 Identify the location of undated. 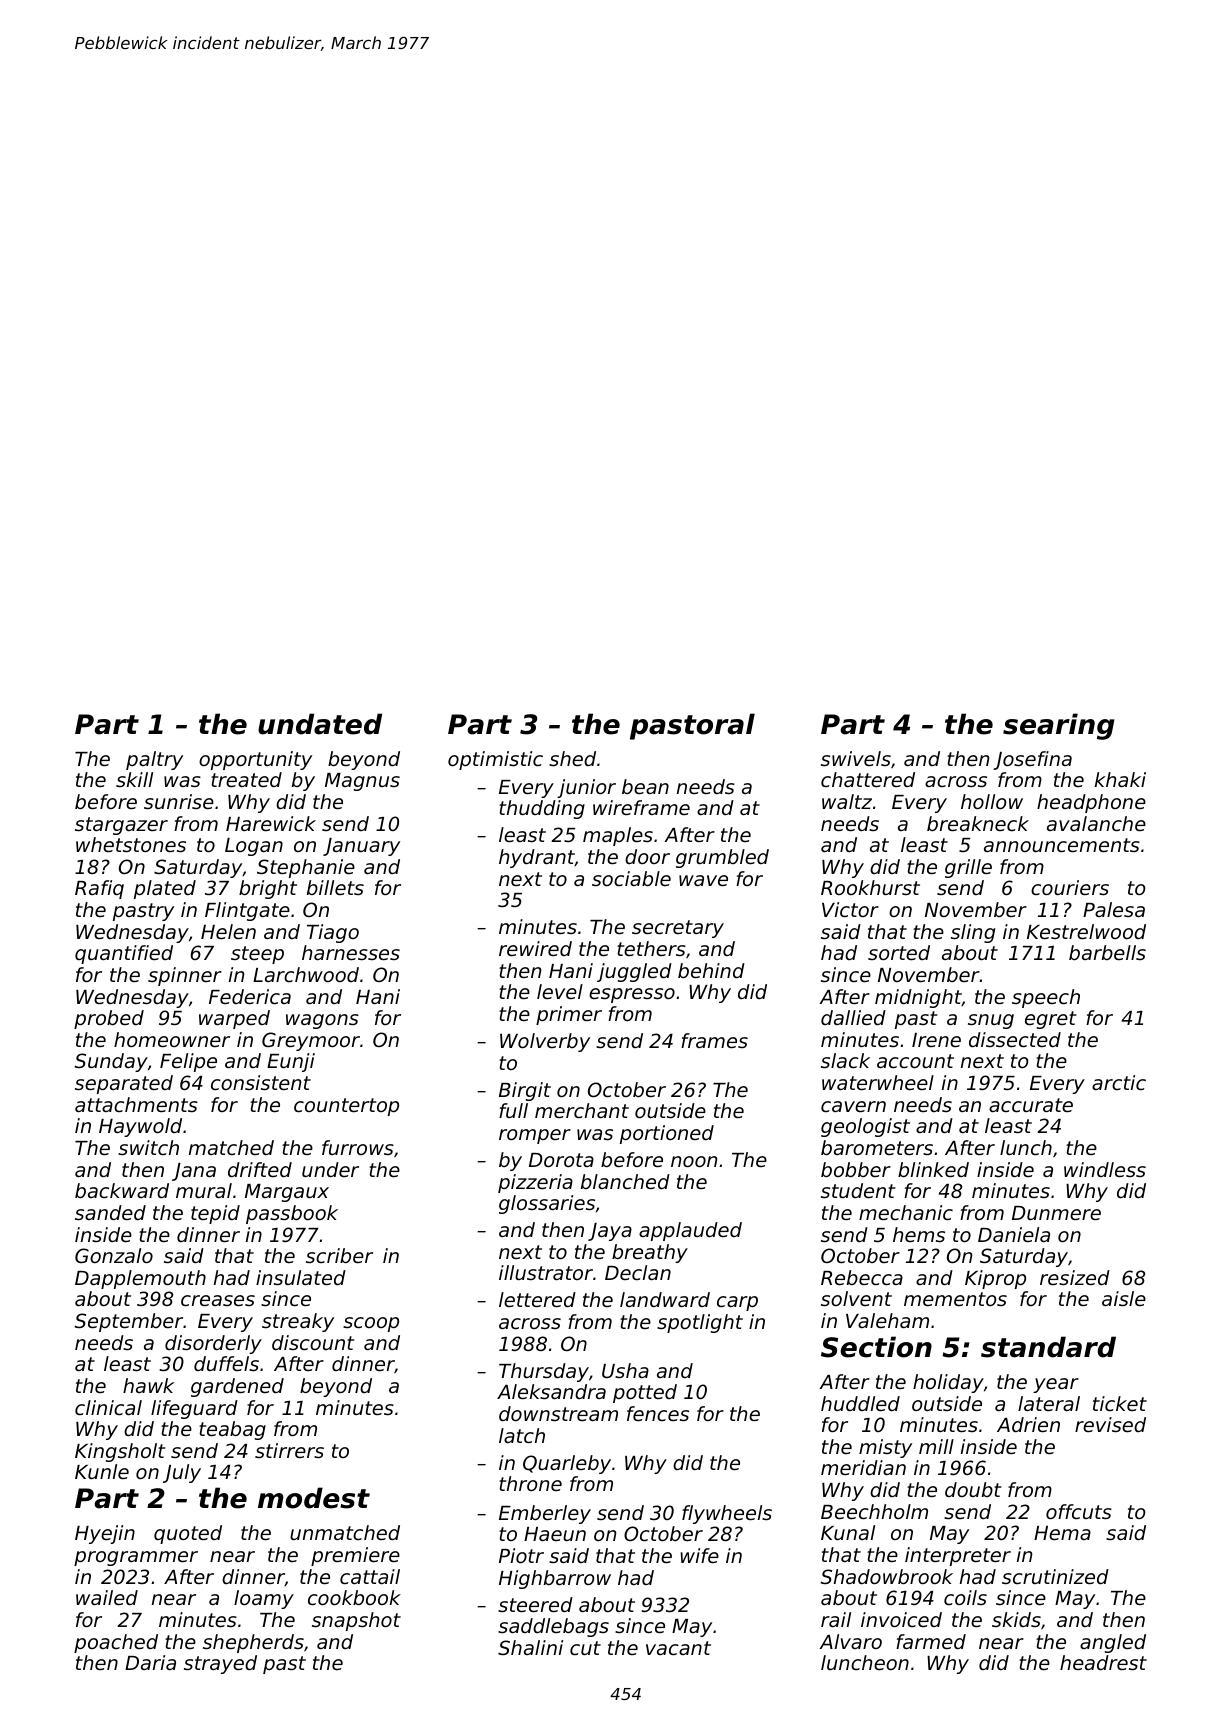
(320, 724).
